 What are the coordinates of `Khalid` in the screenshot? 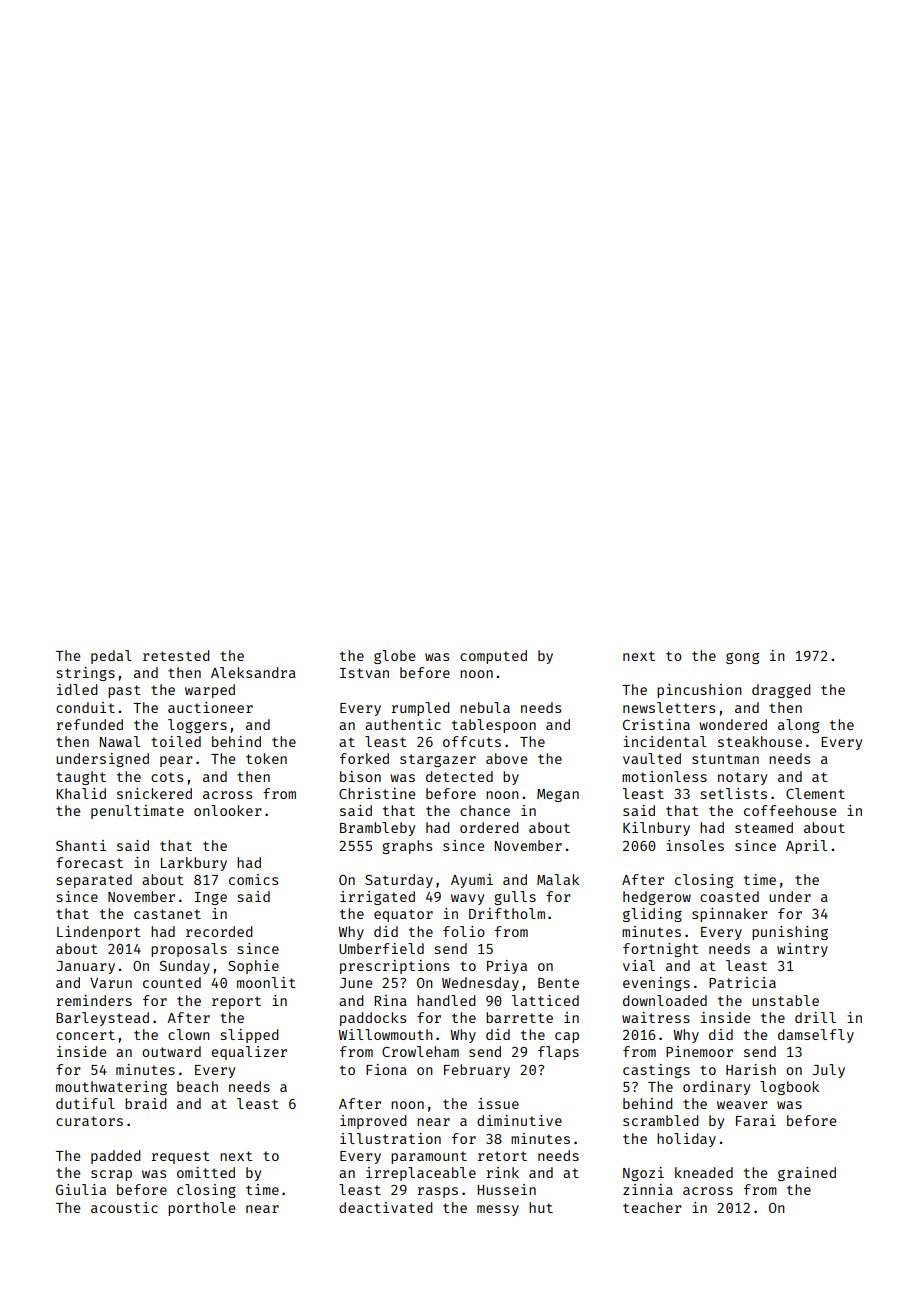 It's located at (81, 793).
